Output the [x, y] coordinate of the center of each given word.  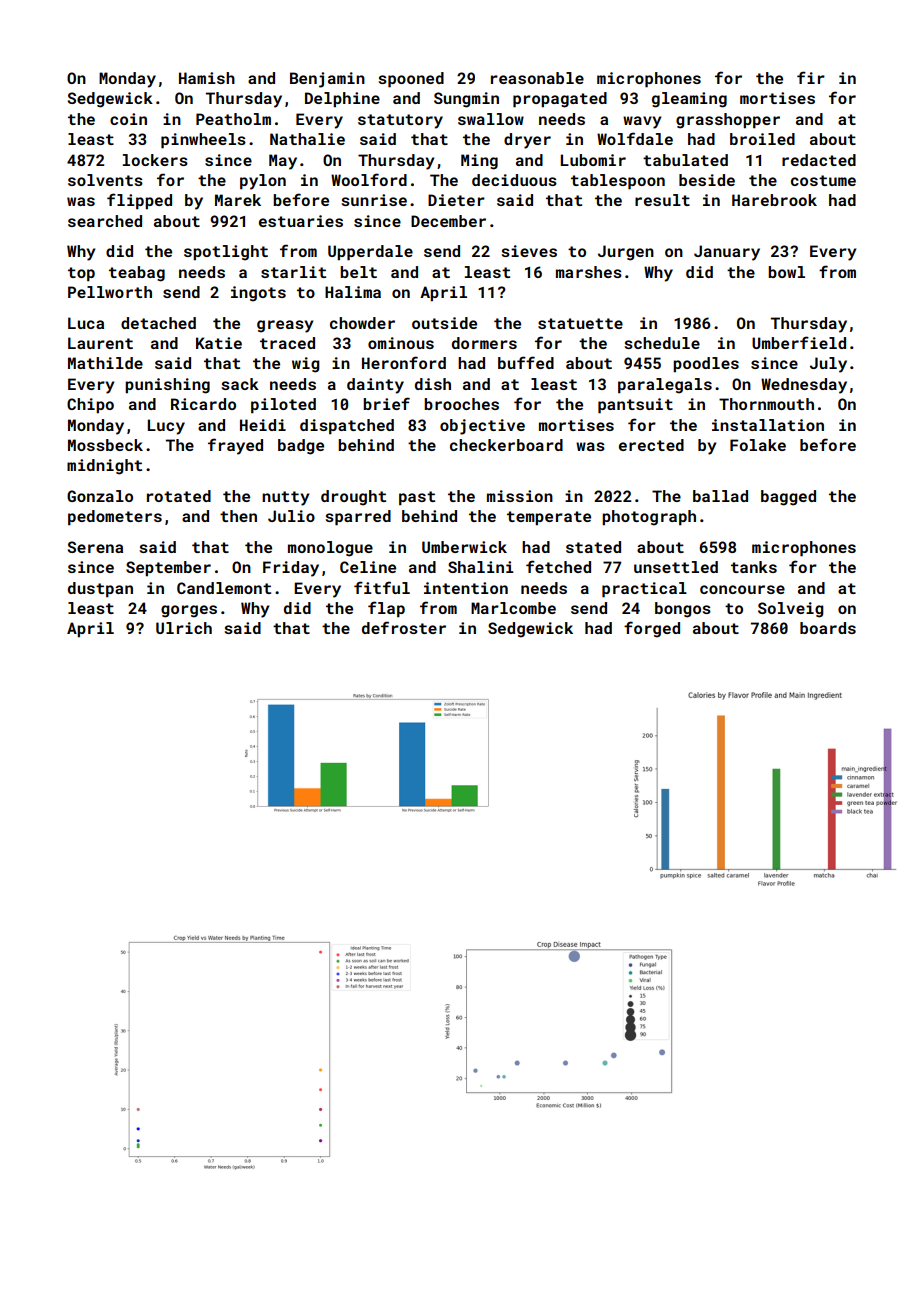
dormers [484, 343]
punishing [167, 386]
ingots [258, 294]
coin [128, 119]
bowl [786, 272]
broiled [762, 139]
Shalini [481, 567]
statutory [400, 121]
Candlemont [224, 588]
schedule [662, 343]
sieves [529, 251]
